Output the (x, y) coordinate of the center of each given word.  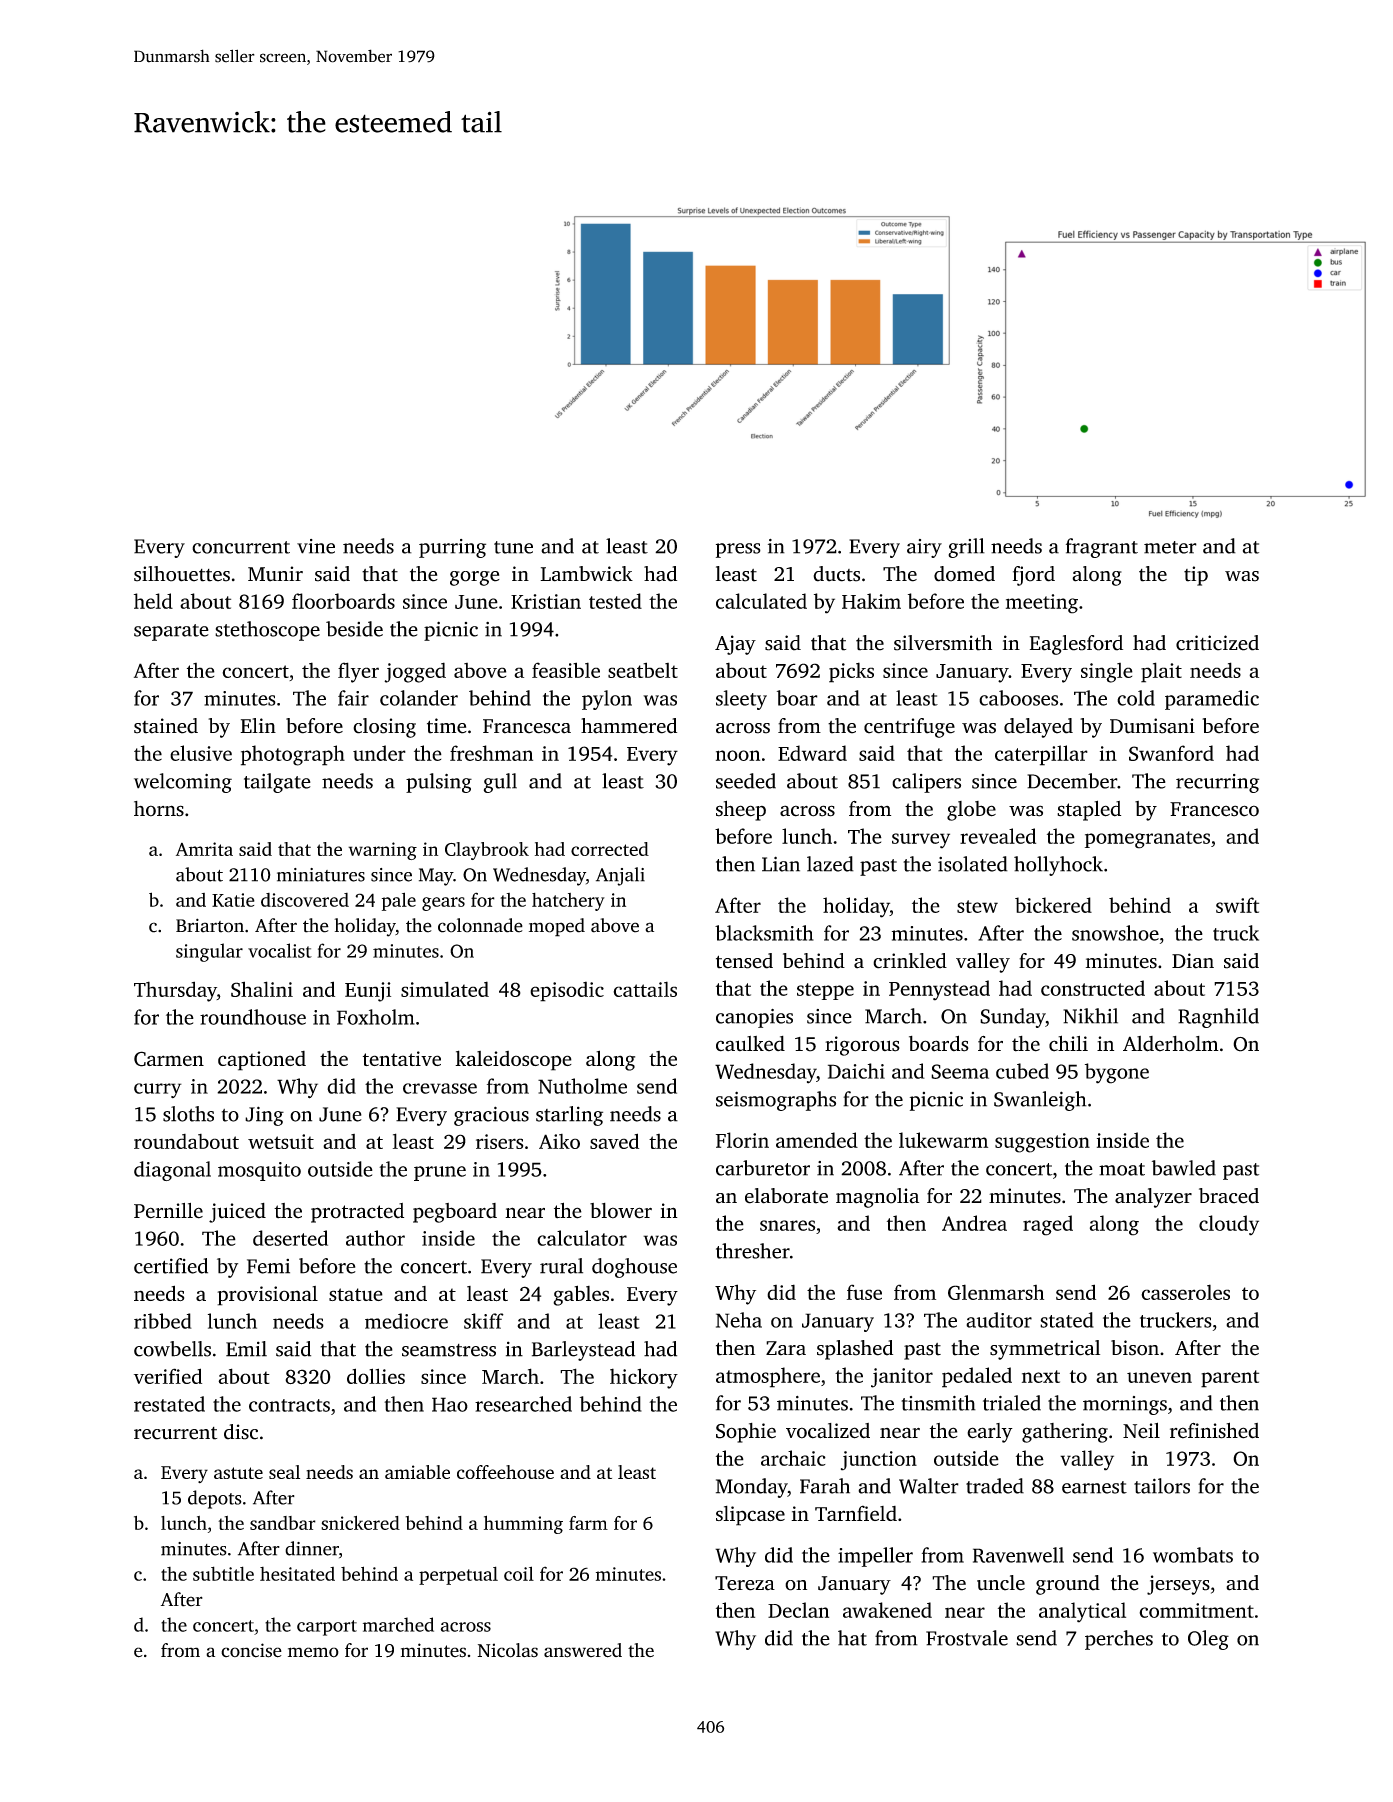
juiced (237, 1213)
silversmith (943, 643)
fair (353, 698)
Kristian (546, 601)
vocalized (828, 1431)
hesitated (297, 1574)
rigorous (862, 1046)
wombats (1193, 1555)
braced (1229, 1196)
